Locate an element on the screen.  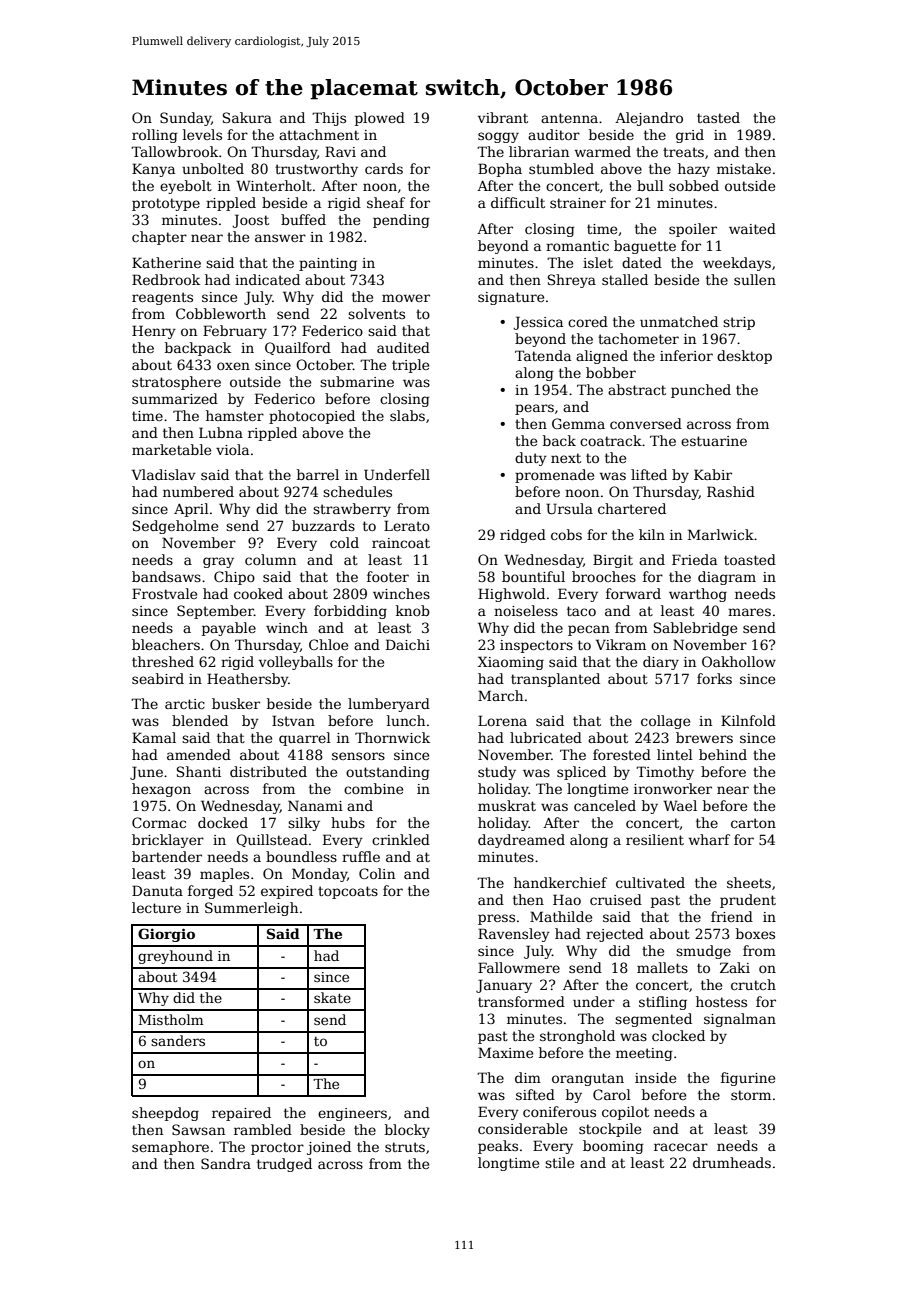
lumberyard is located at coordinates (389, 705).
